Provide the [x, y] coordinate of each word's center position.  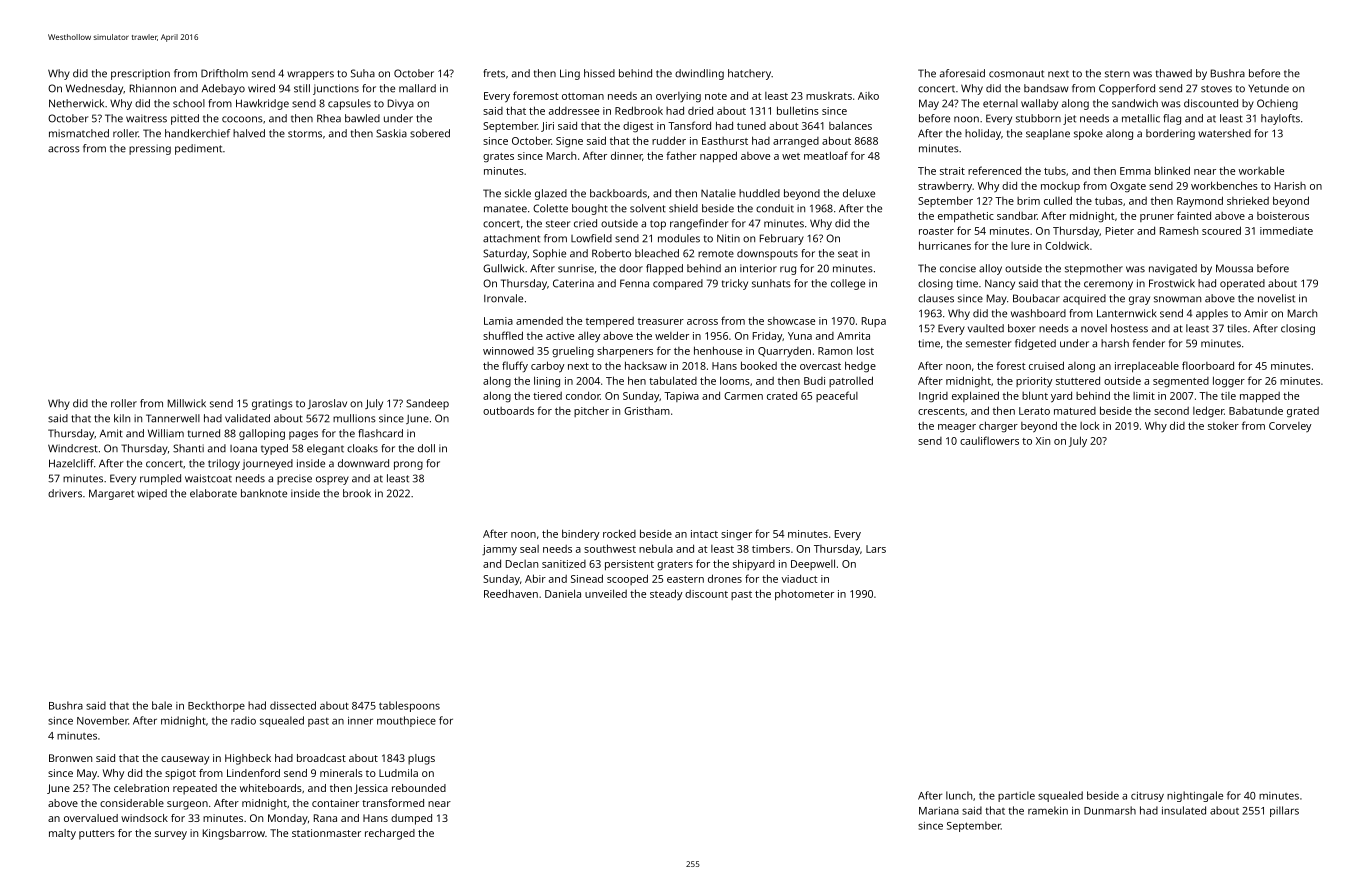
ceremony [1108, 285]
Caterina [573, 283]
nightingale [1195, 796]
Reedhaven [511, 593]
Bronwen [70, 758]
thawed [1174, 73]
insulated [1184, 810]
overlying [678, 97]
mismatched [79, 133]
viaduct [799, 578]
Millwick [187, 403]
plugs [421, 759]
